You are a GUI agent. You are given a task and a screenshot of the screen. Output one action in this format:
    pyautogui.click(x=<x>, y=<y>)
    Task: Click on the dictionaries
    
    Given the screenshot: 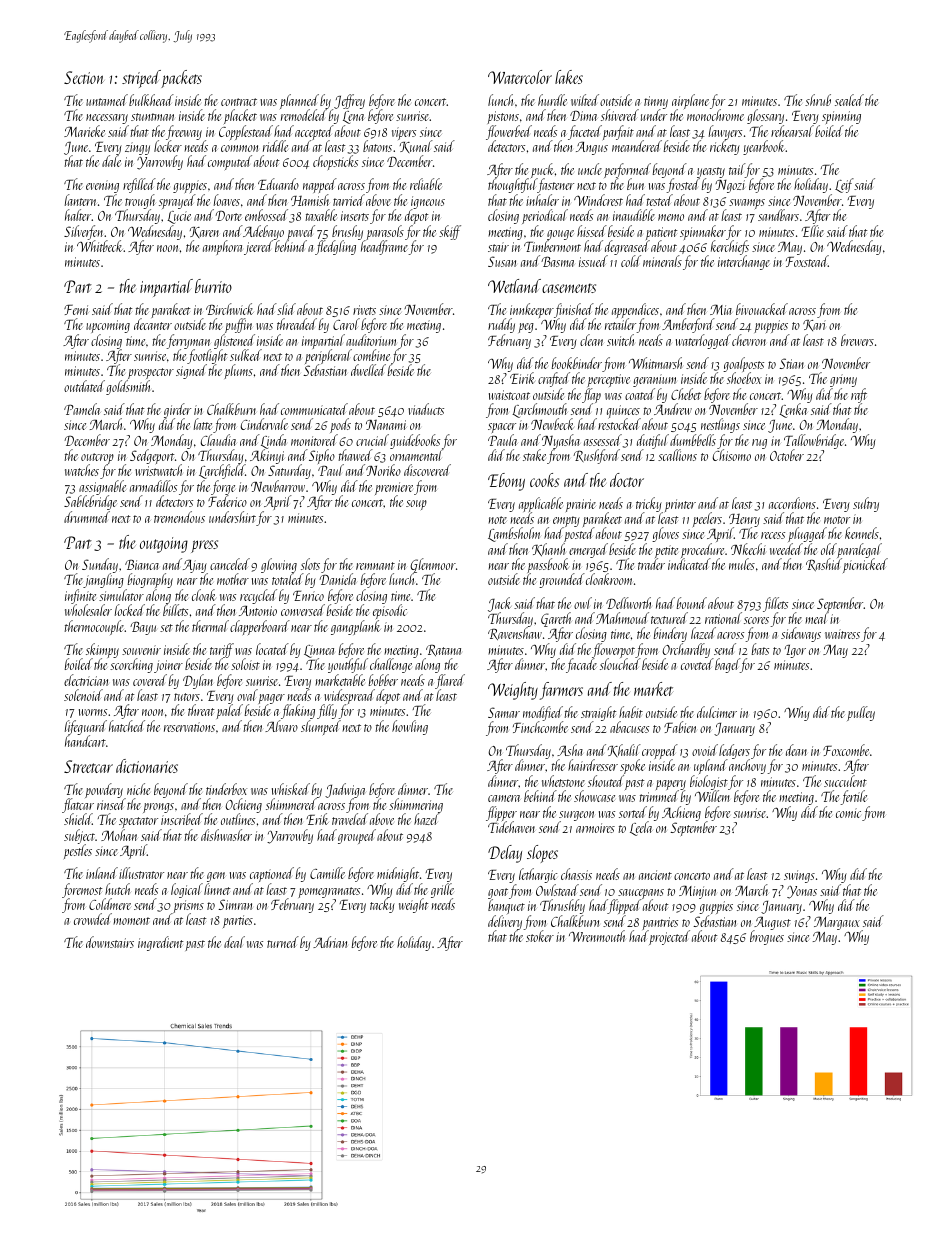 What is the action you would take?
    pyautogui.click(x=147, y=766)
